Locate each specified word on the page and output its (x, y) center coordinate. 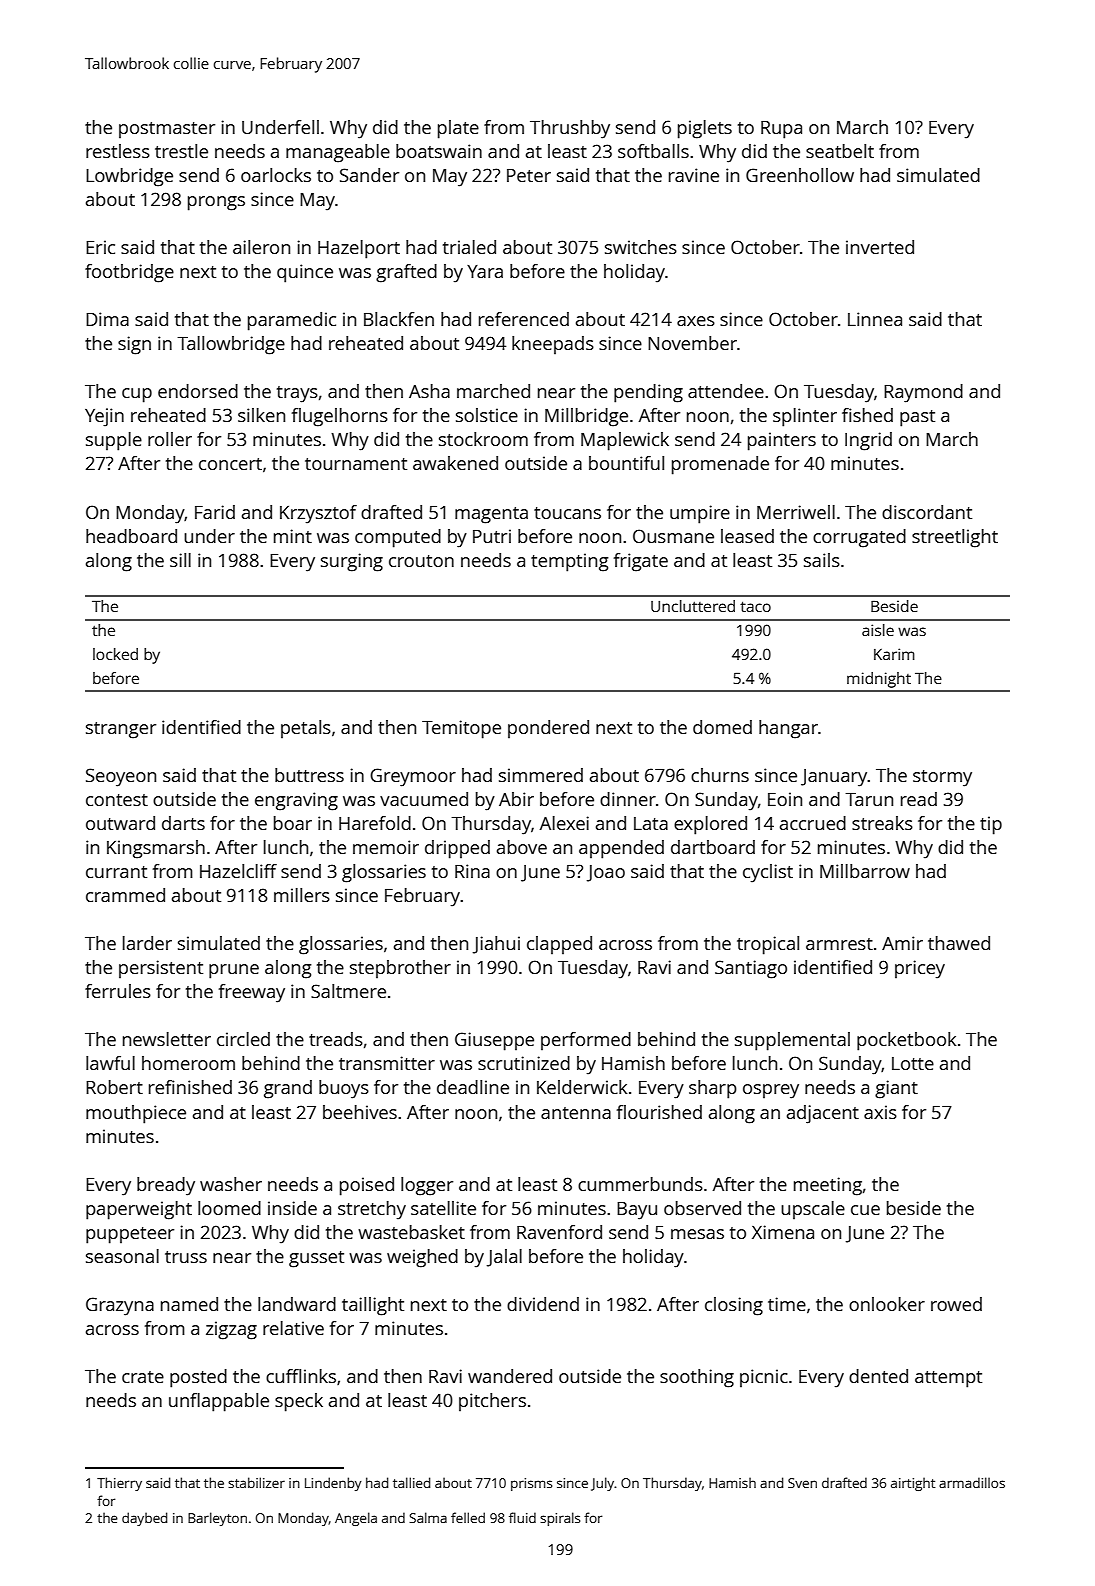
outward (120, 823)
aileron (261, 247)
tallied (411, 1482)
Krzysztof (318, 514)
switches (641, 247)
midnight (879, 680)
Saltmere (348, 991)
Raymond (923, 393)
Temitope (461, 729)
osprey (771, 1091)
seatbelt (840, 151)
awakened (455, 463)
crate (143, 1377)
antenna (576, 1113)
